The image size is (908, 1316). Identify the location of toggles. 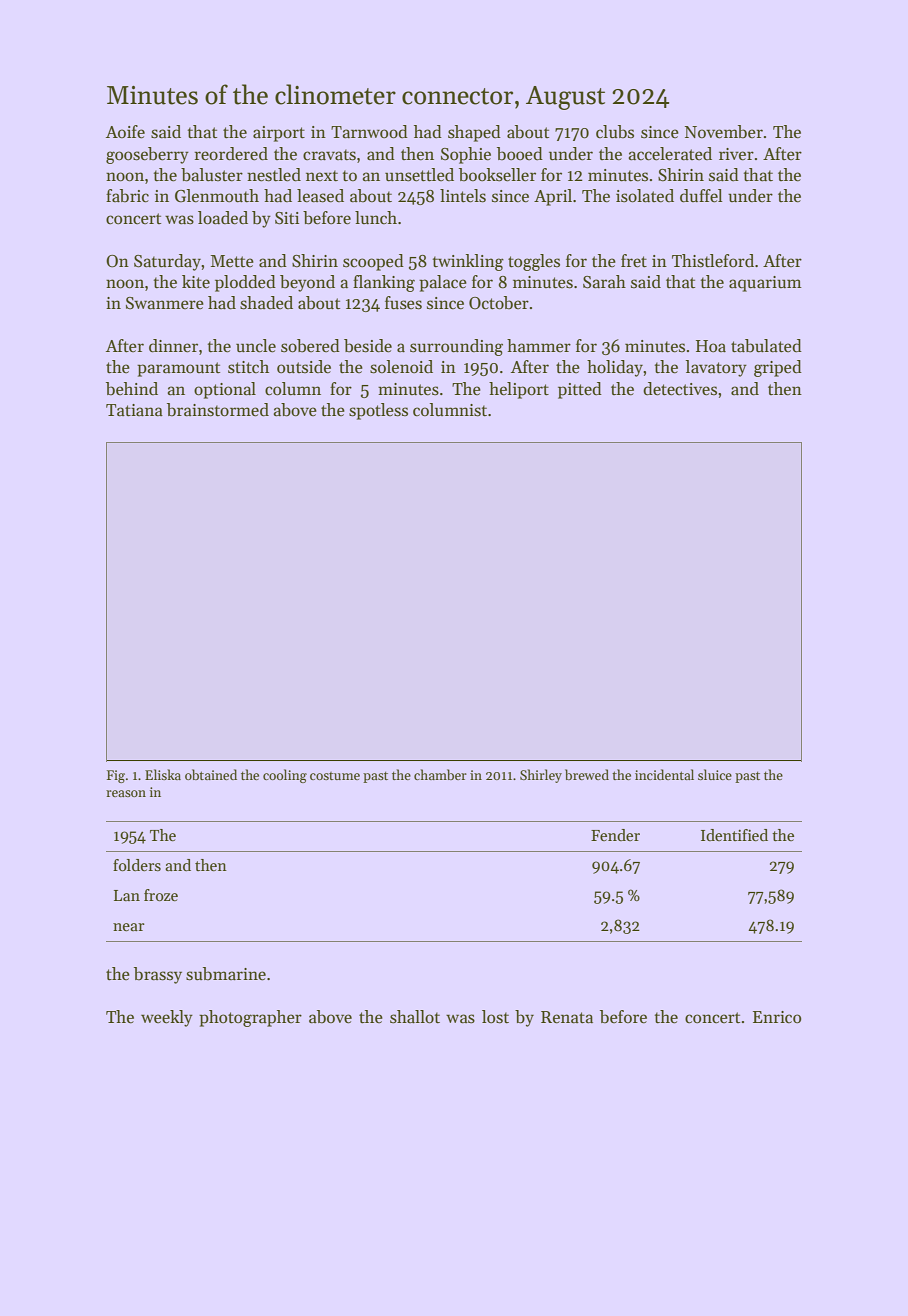
(534, 262).
